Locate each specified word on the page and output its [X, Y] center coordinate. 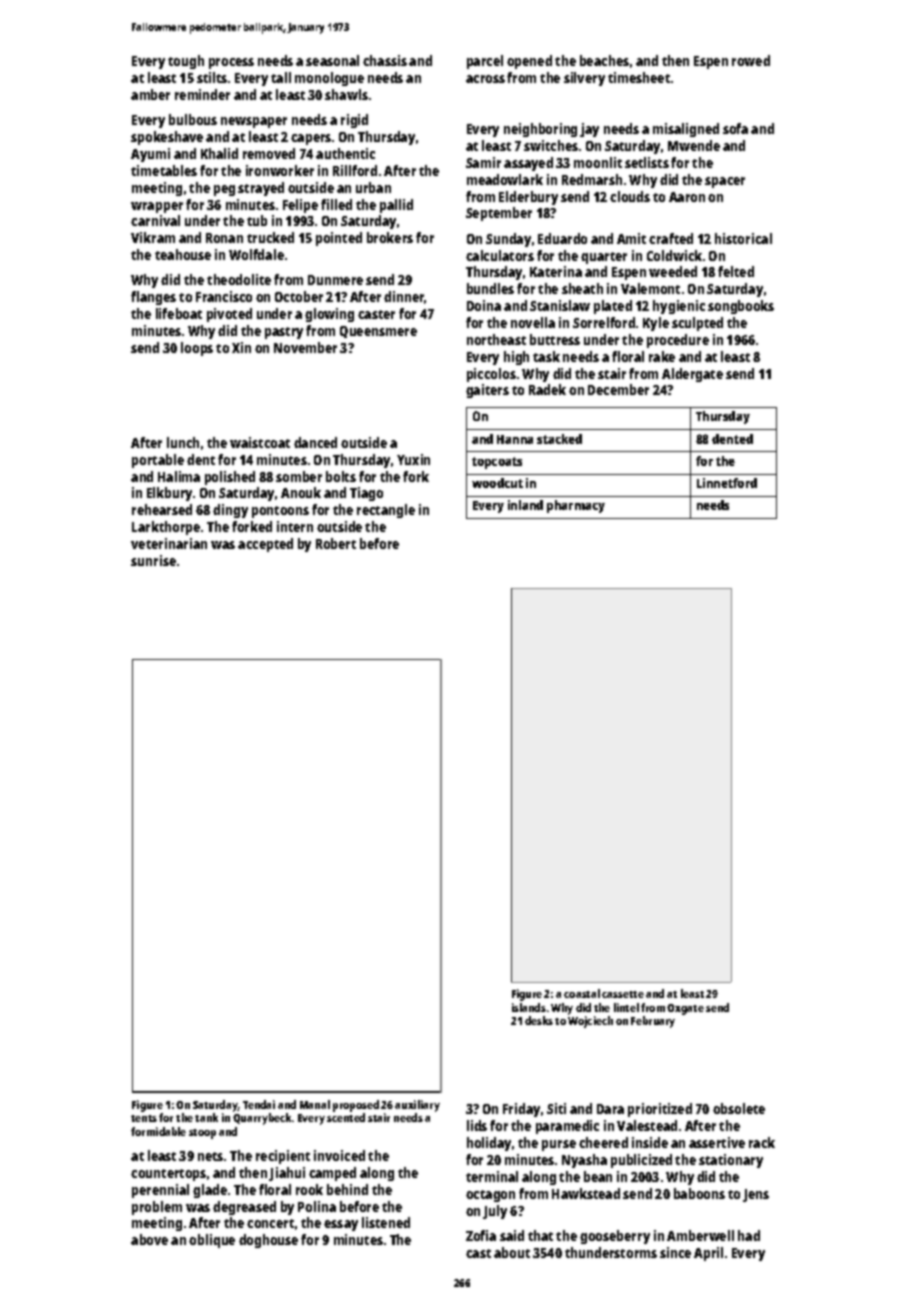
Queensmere [378, 332]
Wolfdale [256, 254]
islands [529, 1007]
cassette [623, 994]
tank [206, 1117]
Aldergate [692, 375]
